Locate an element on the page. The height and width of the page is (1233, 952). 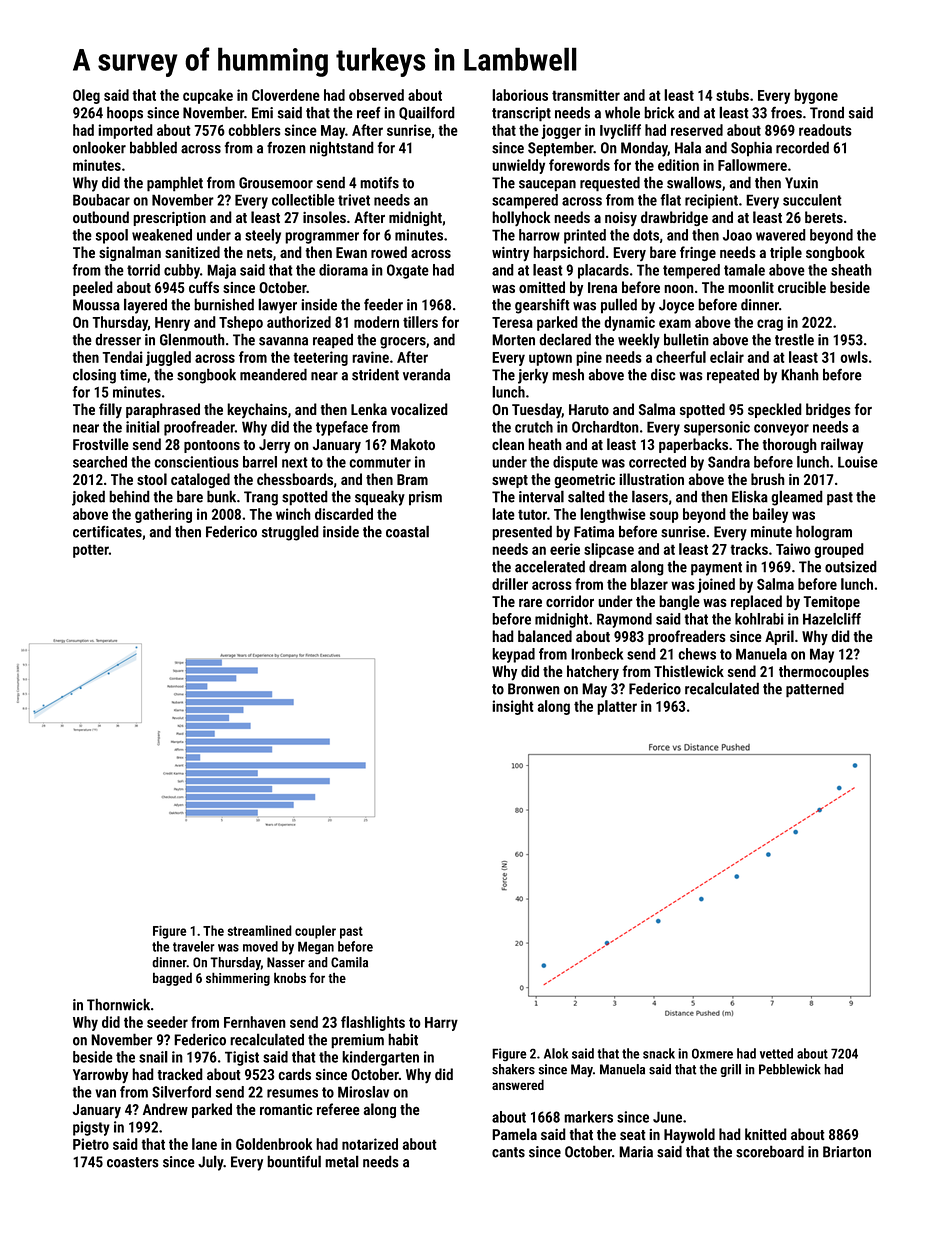
coupler is located at coordinates (315, 932).
